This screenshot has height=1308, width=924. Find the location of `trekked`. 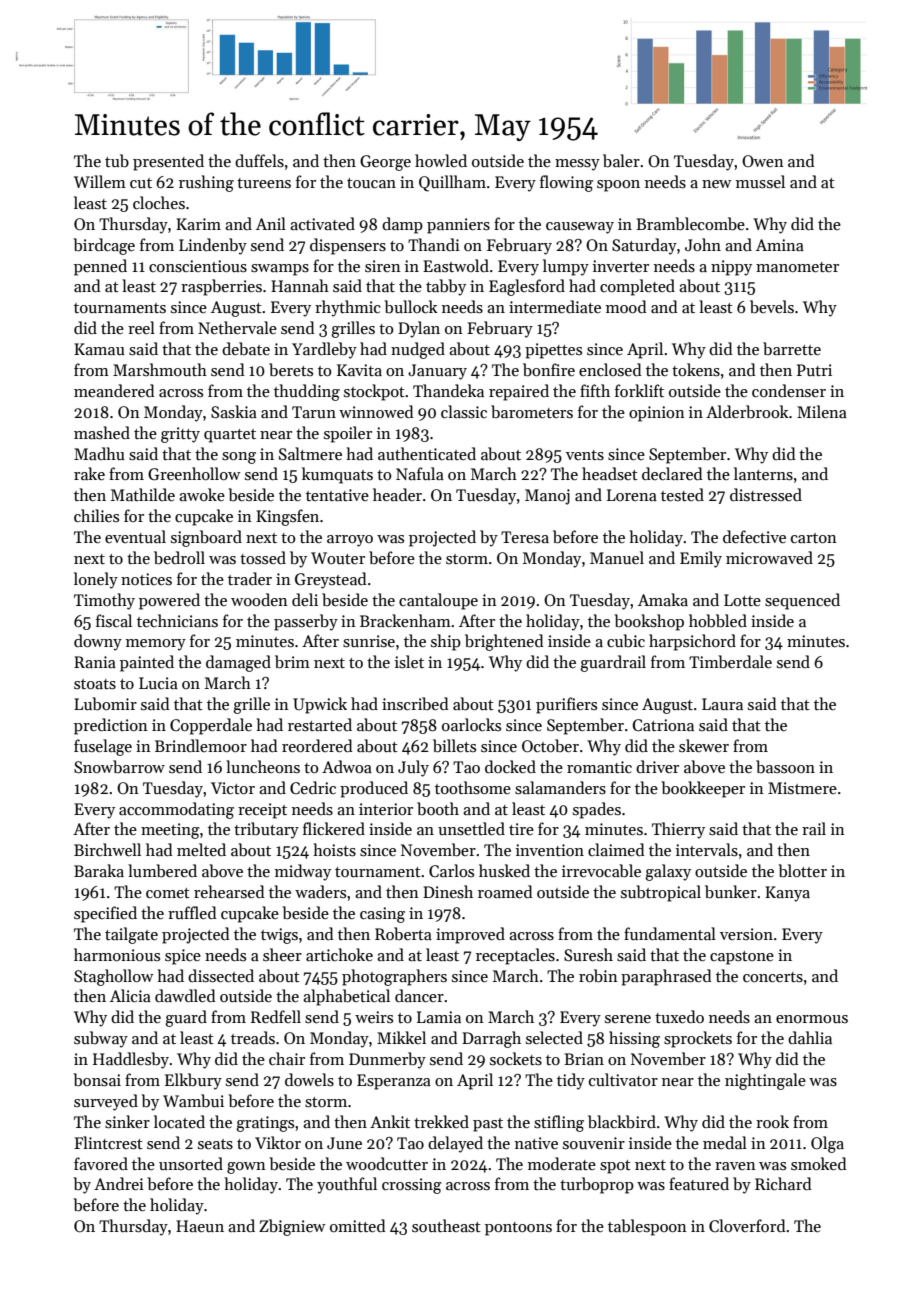

trekked is located at coordinates (441, 1121).
